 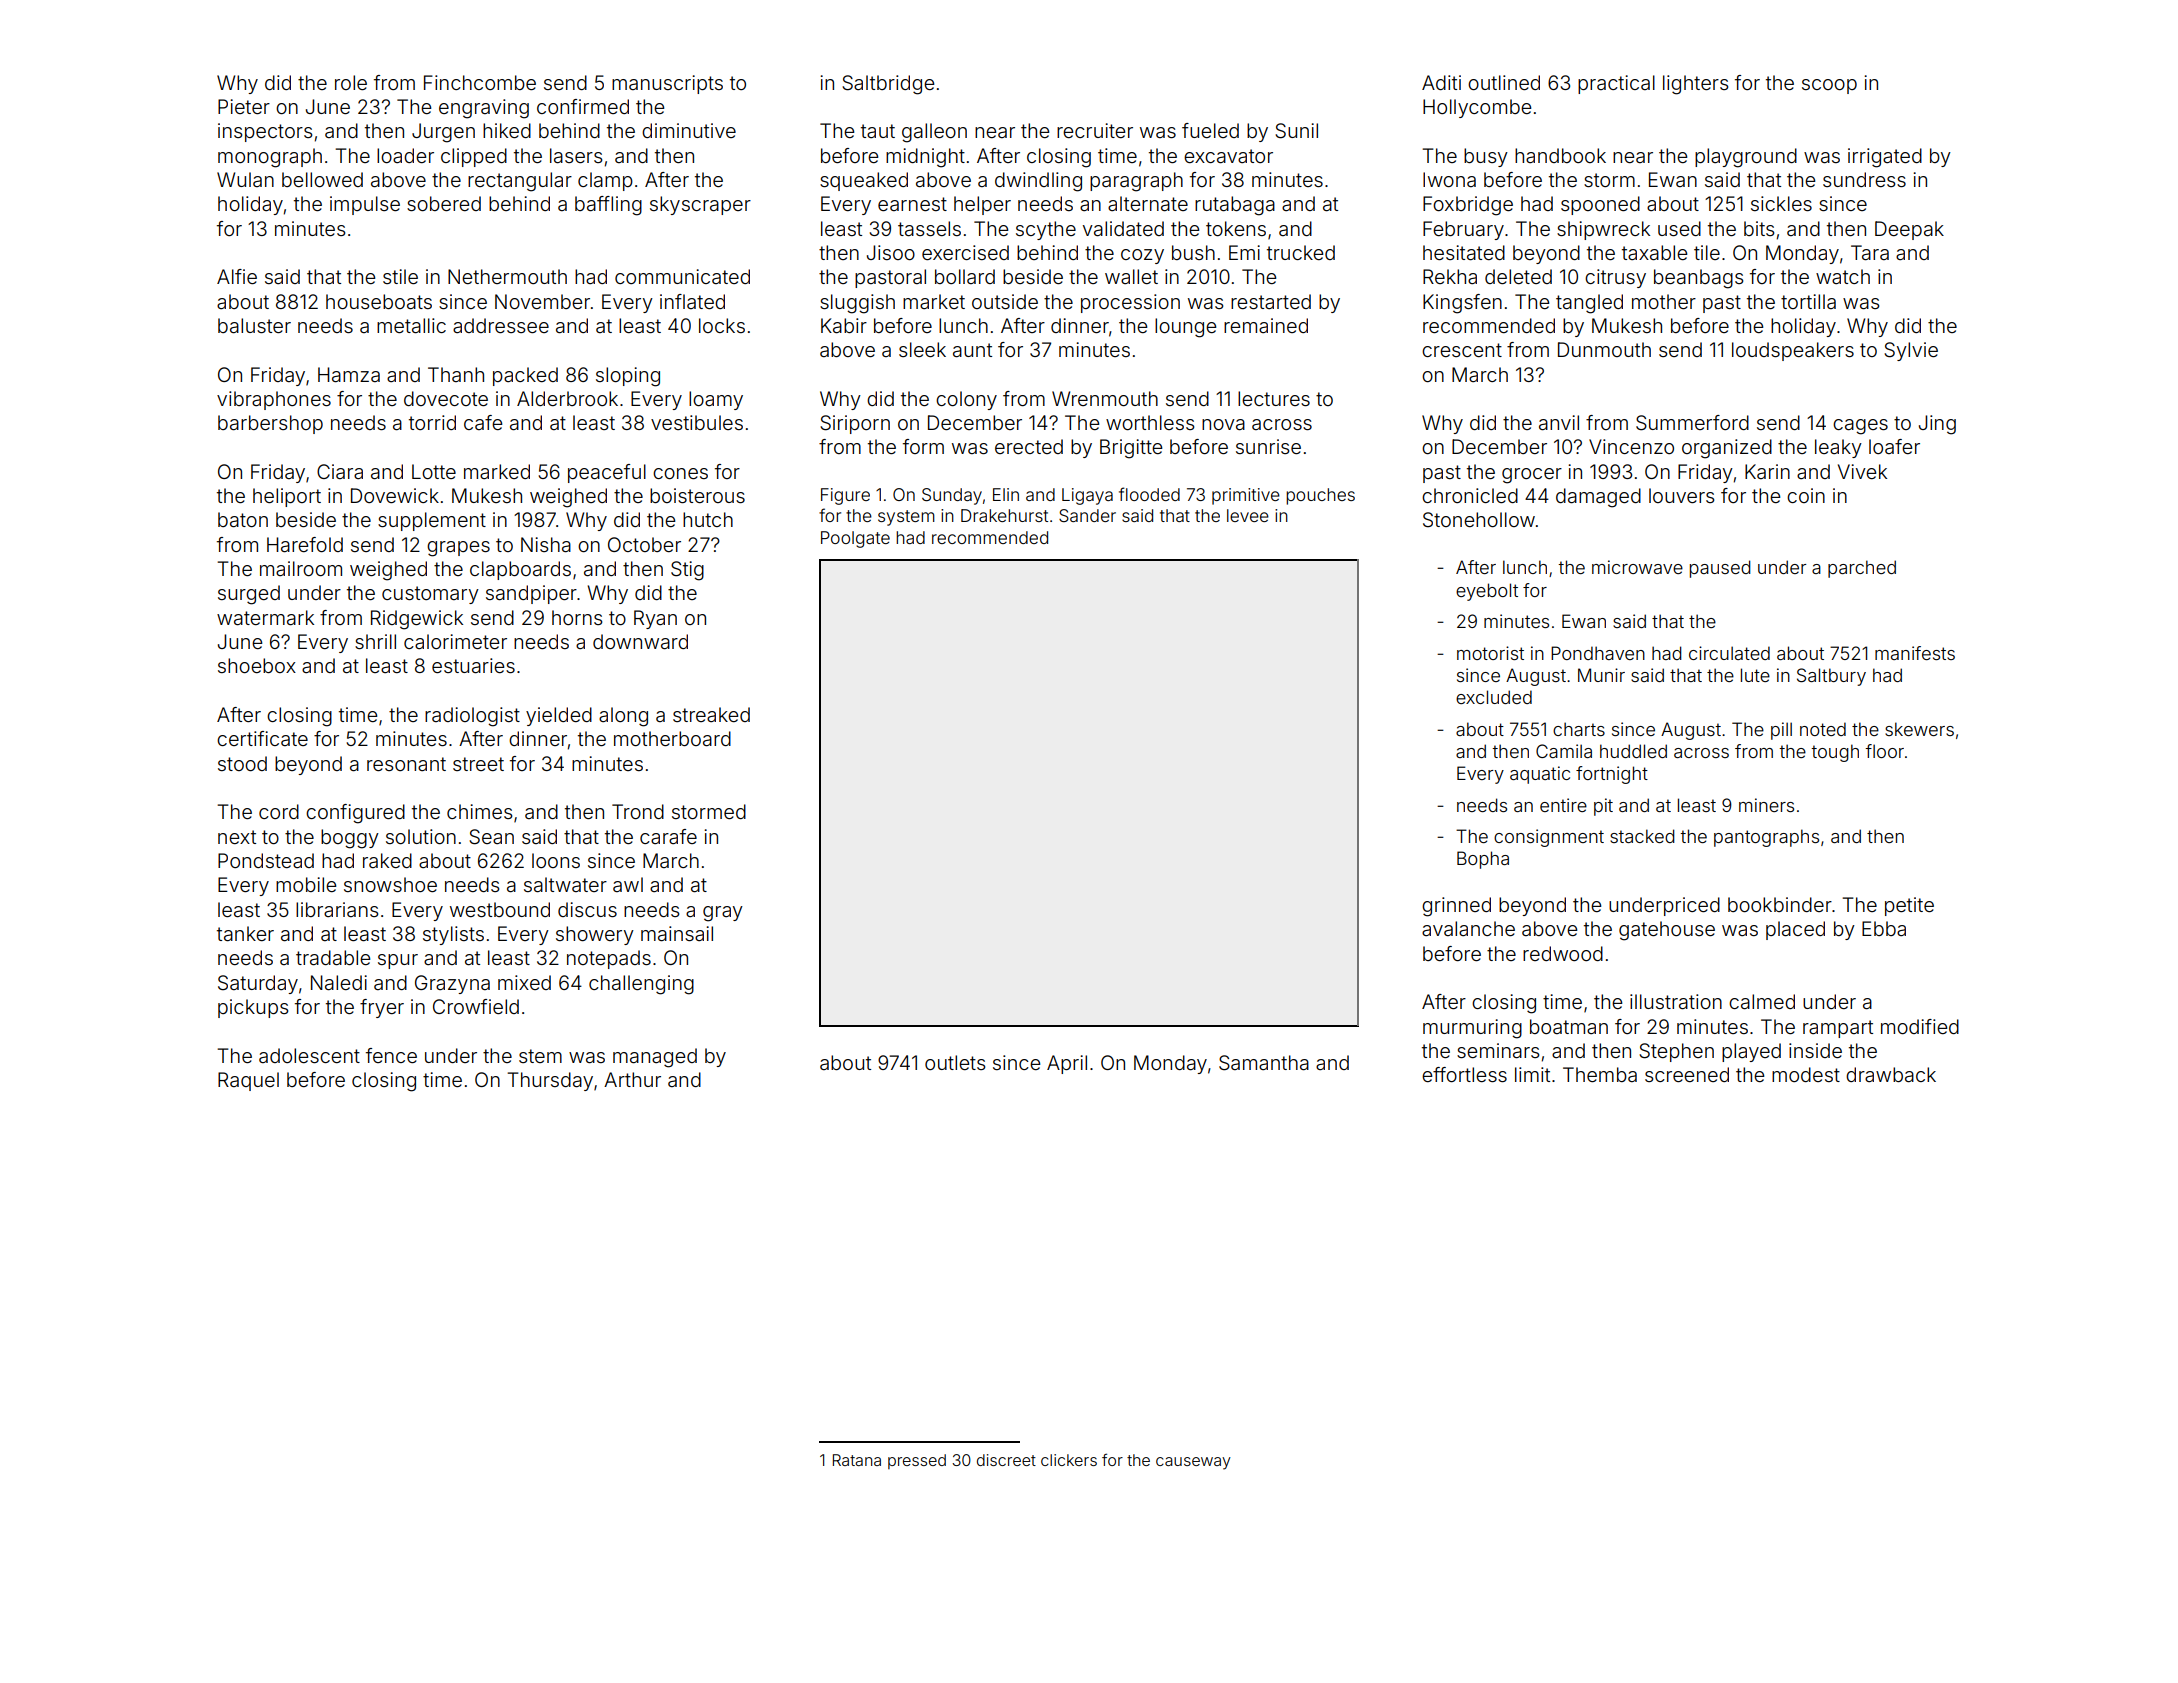 I want to click on Ratana, so click(x=857, y=1460).
